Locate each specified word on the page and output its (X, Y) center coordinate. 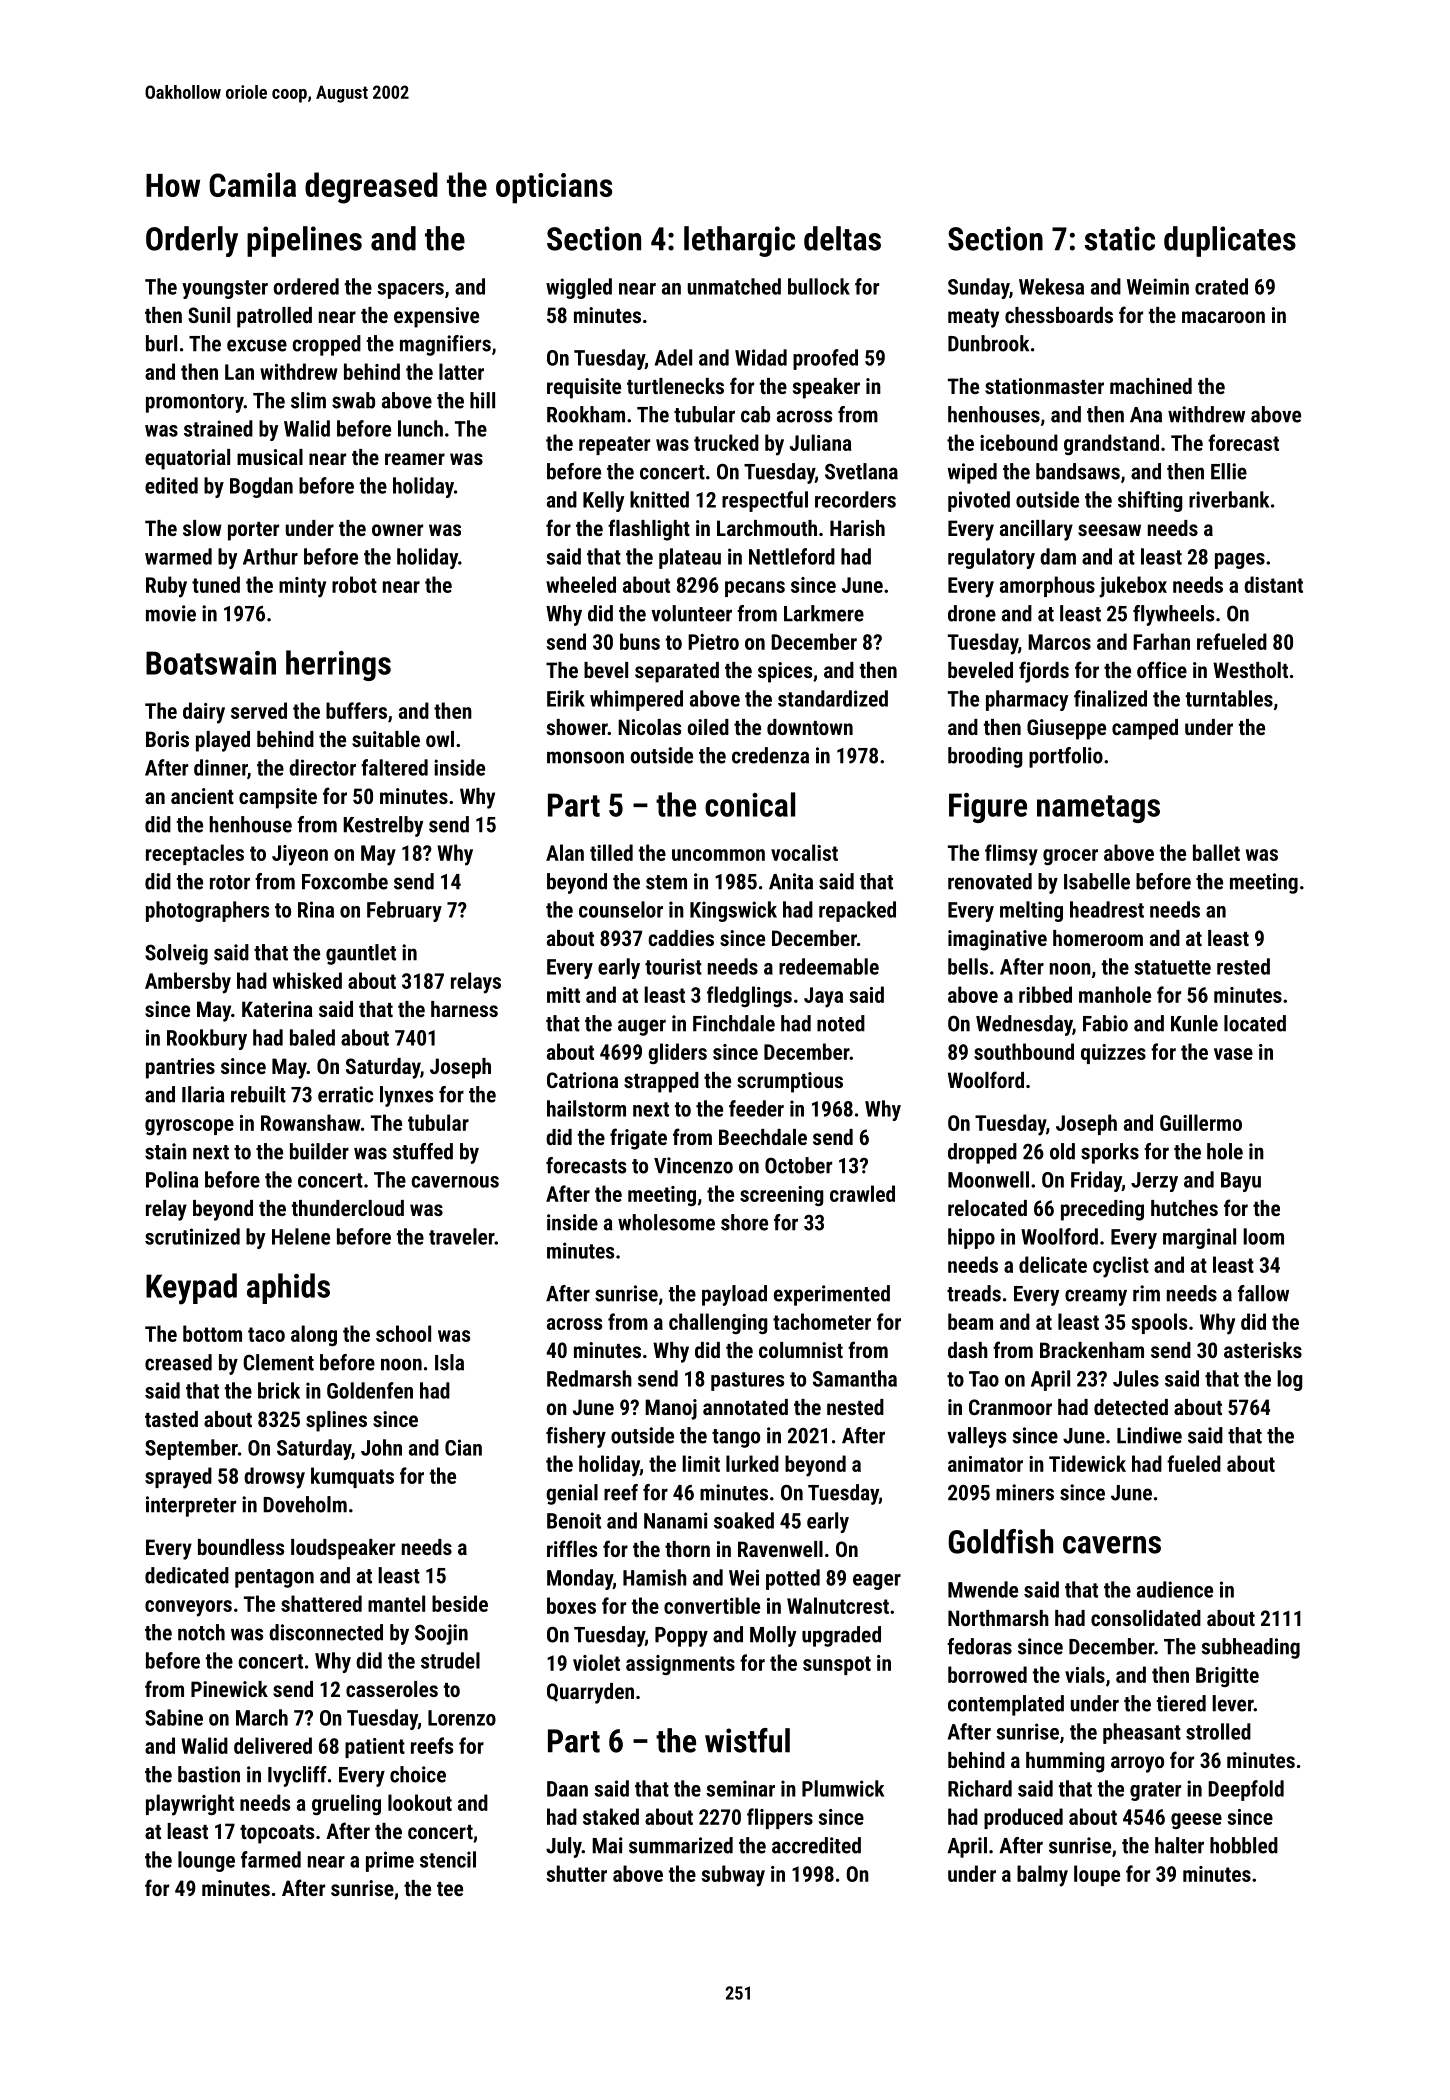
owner (397, 530)
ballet (1216, 852)
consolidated (1146, 1618)
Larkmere (824, 613)
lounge (206, 1861)
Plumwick (843, 1788)
